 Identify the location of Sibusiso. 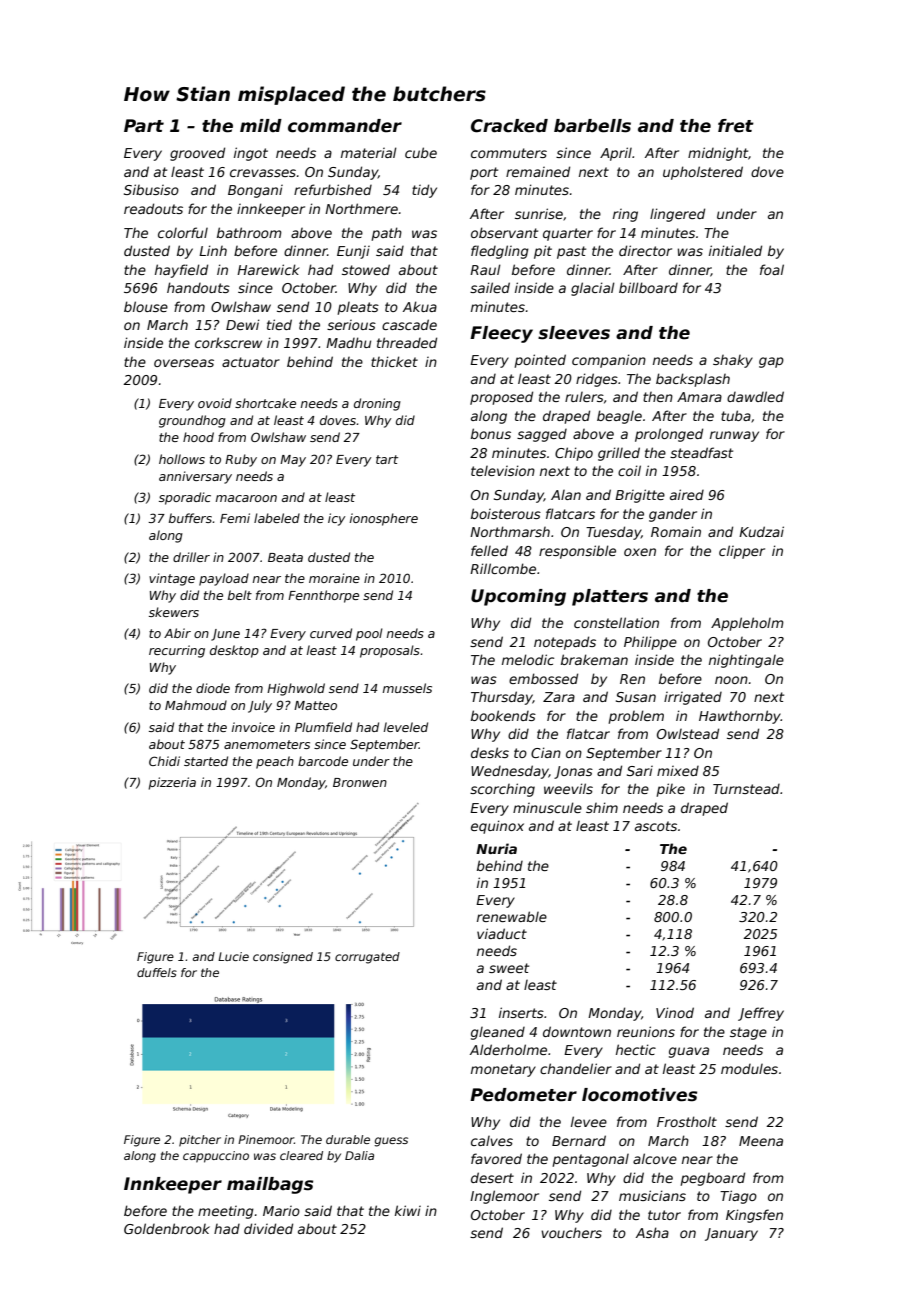
(151, 189).
